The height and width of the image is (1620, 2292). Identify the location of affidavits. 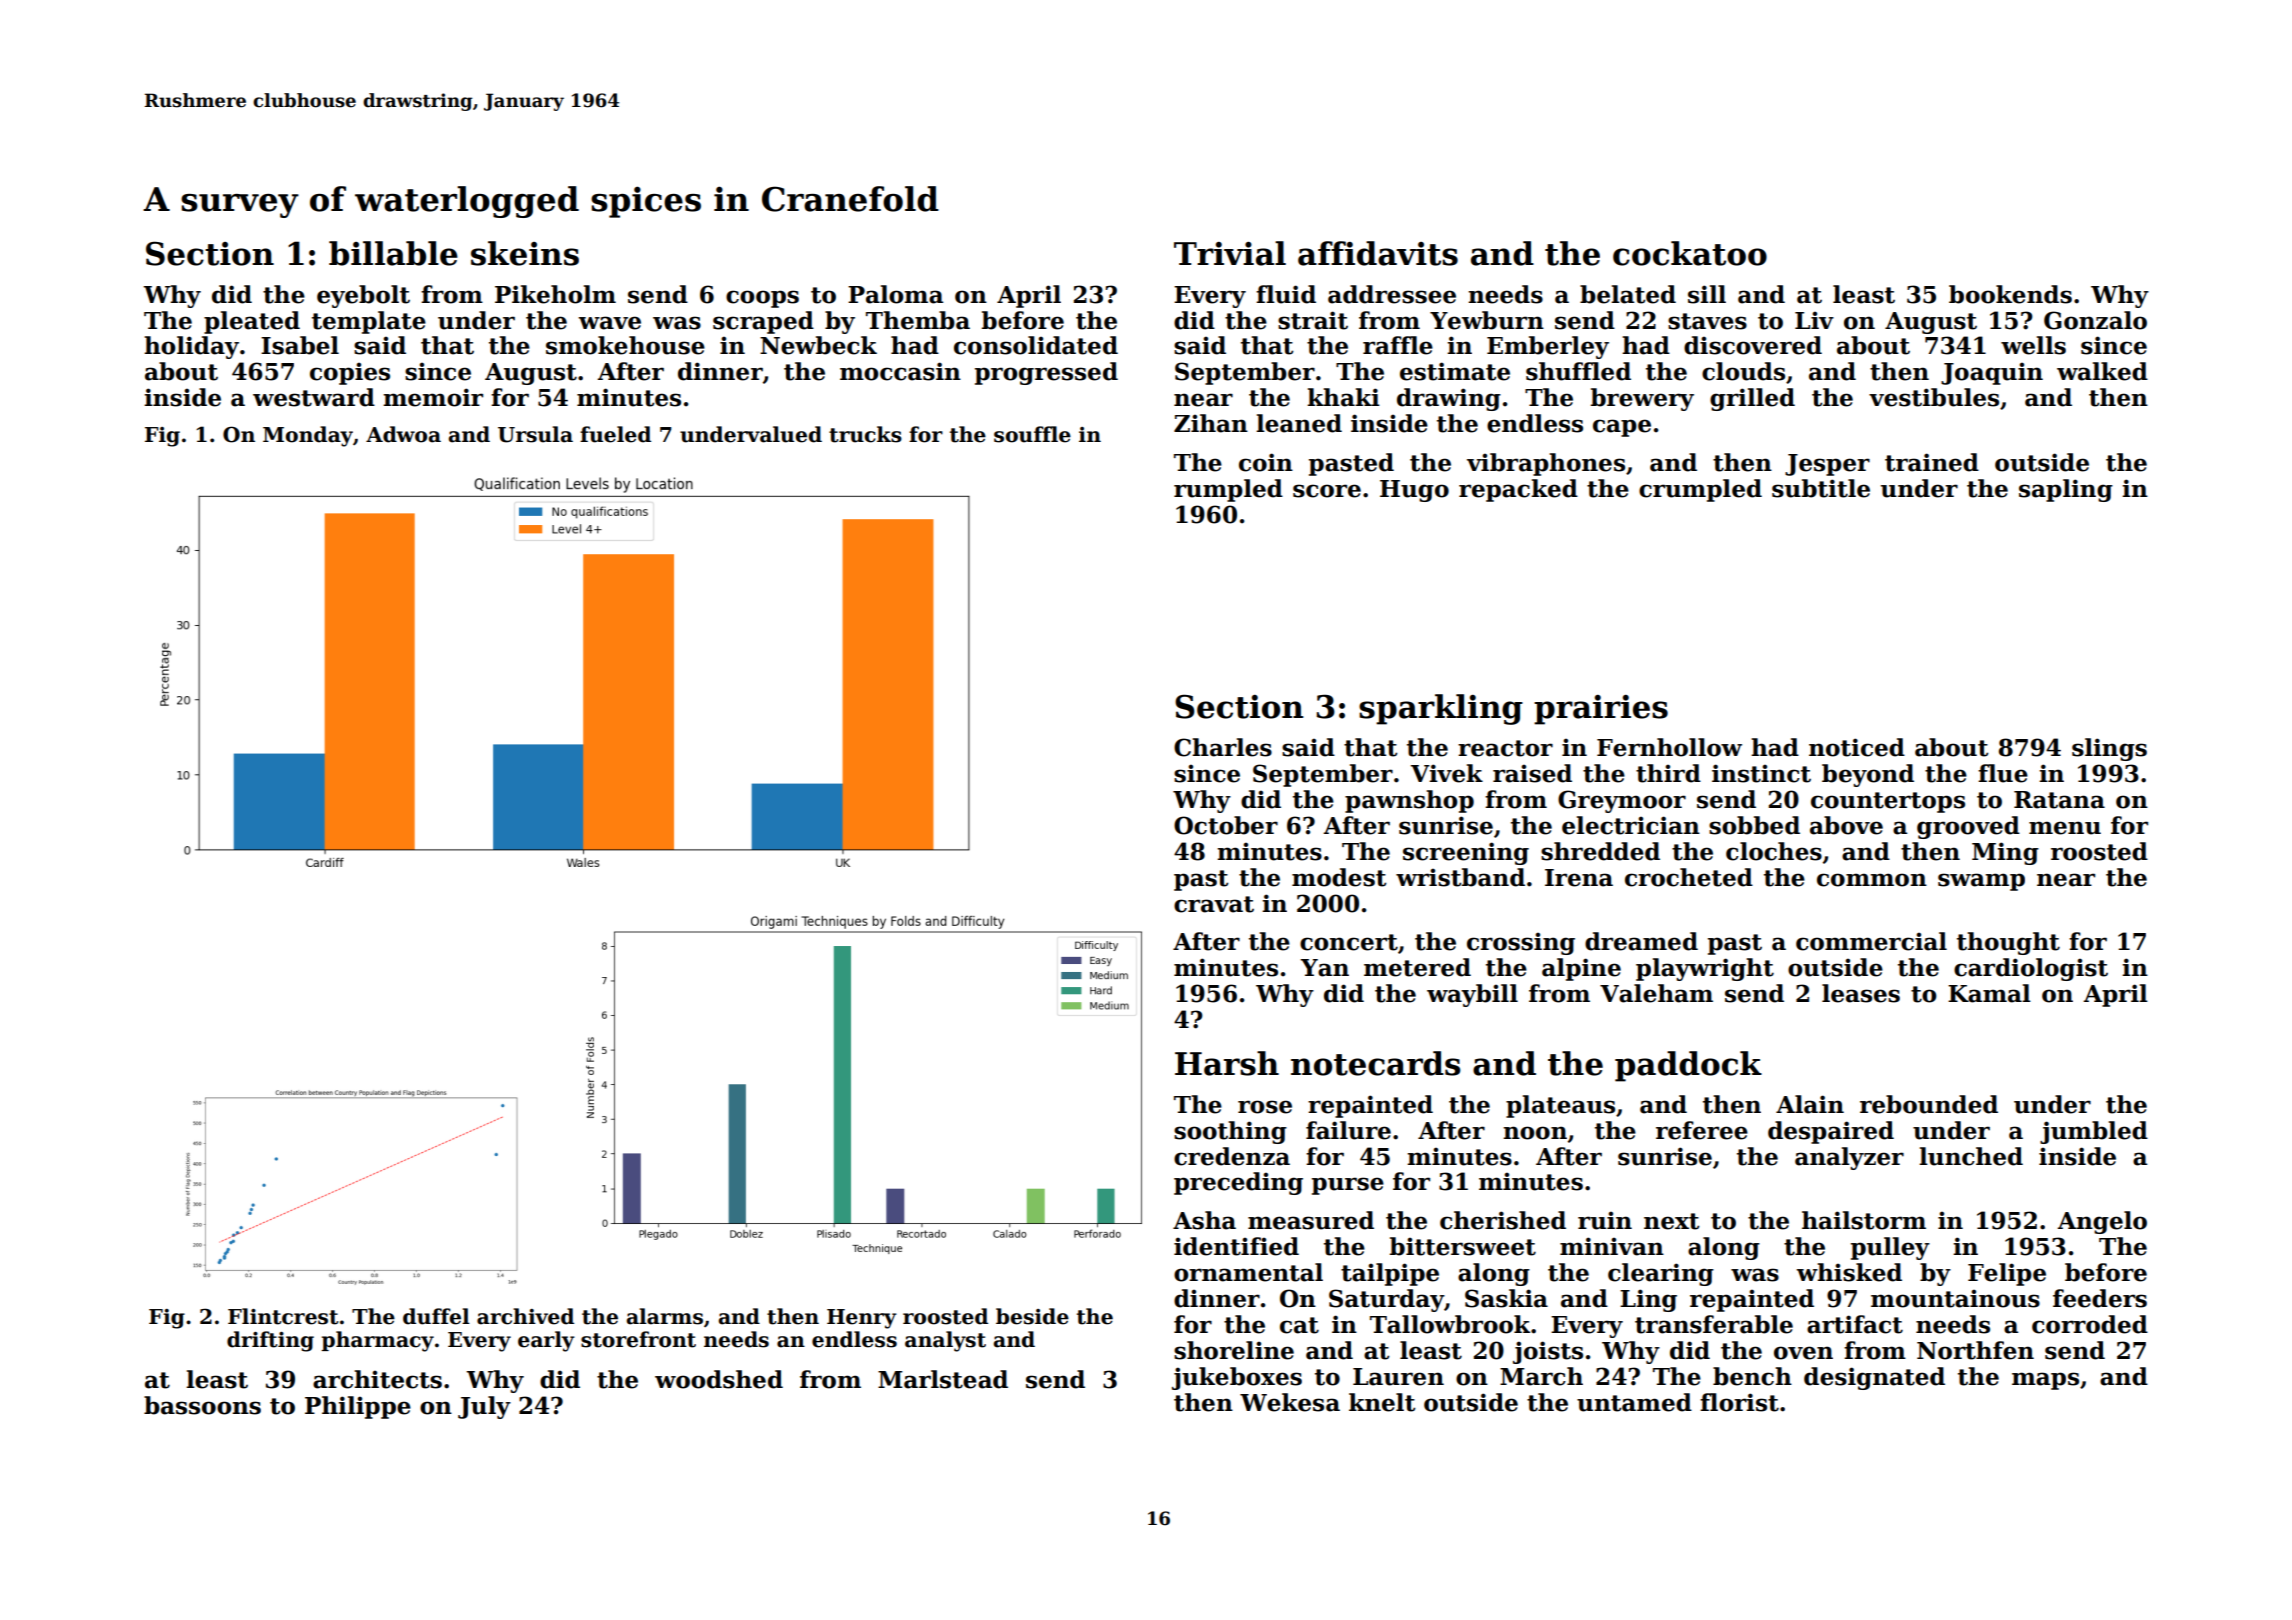
(1378, 253).
